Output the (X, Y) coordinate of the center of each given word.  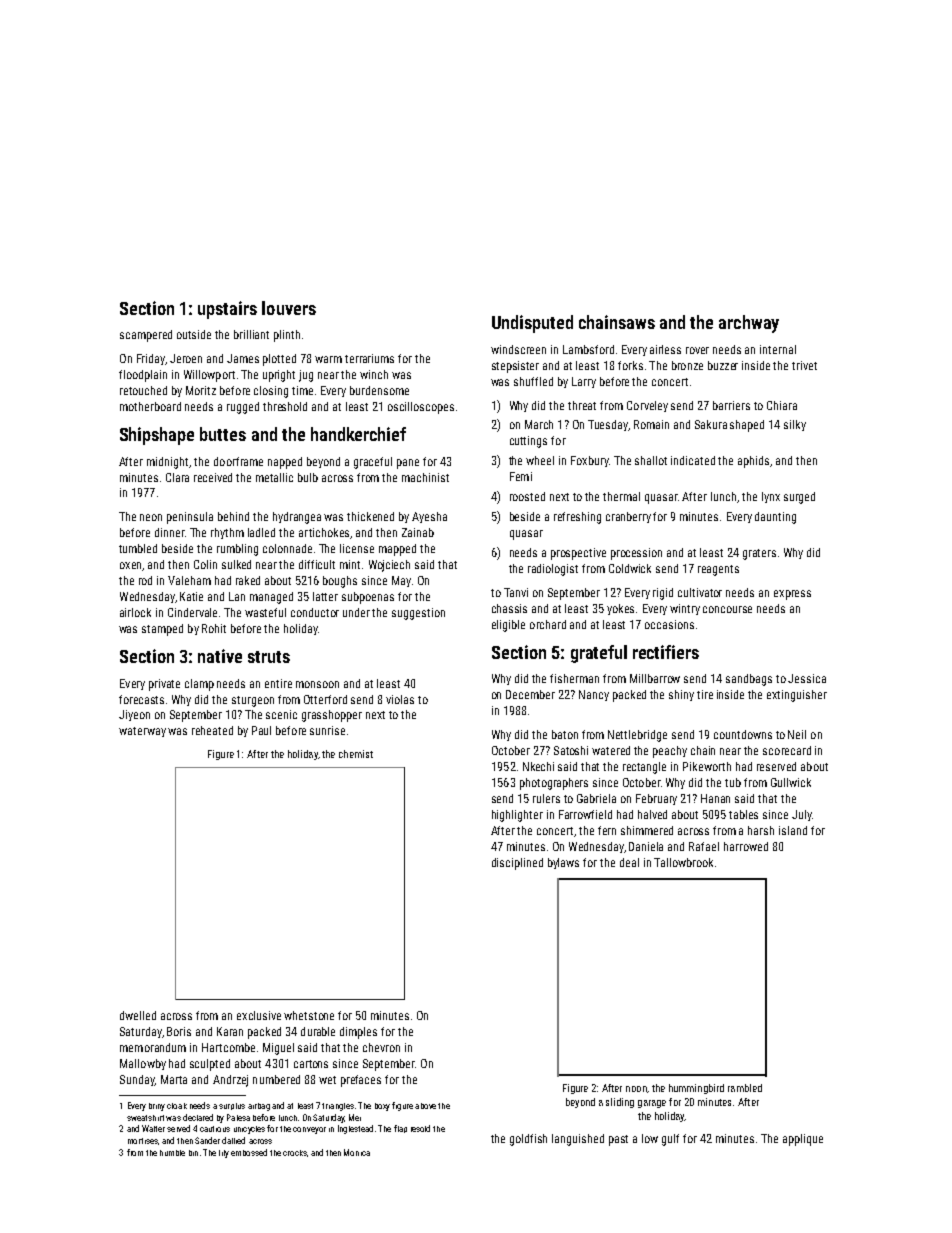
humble (172, 1153)
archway (749, 324)
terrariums (369, 358)
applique (803, 1140)
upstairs (227, 310)
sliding (620, 1103)
